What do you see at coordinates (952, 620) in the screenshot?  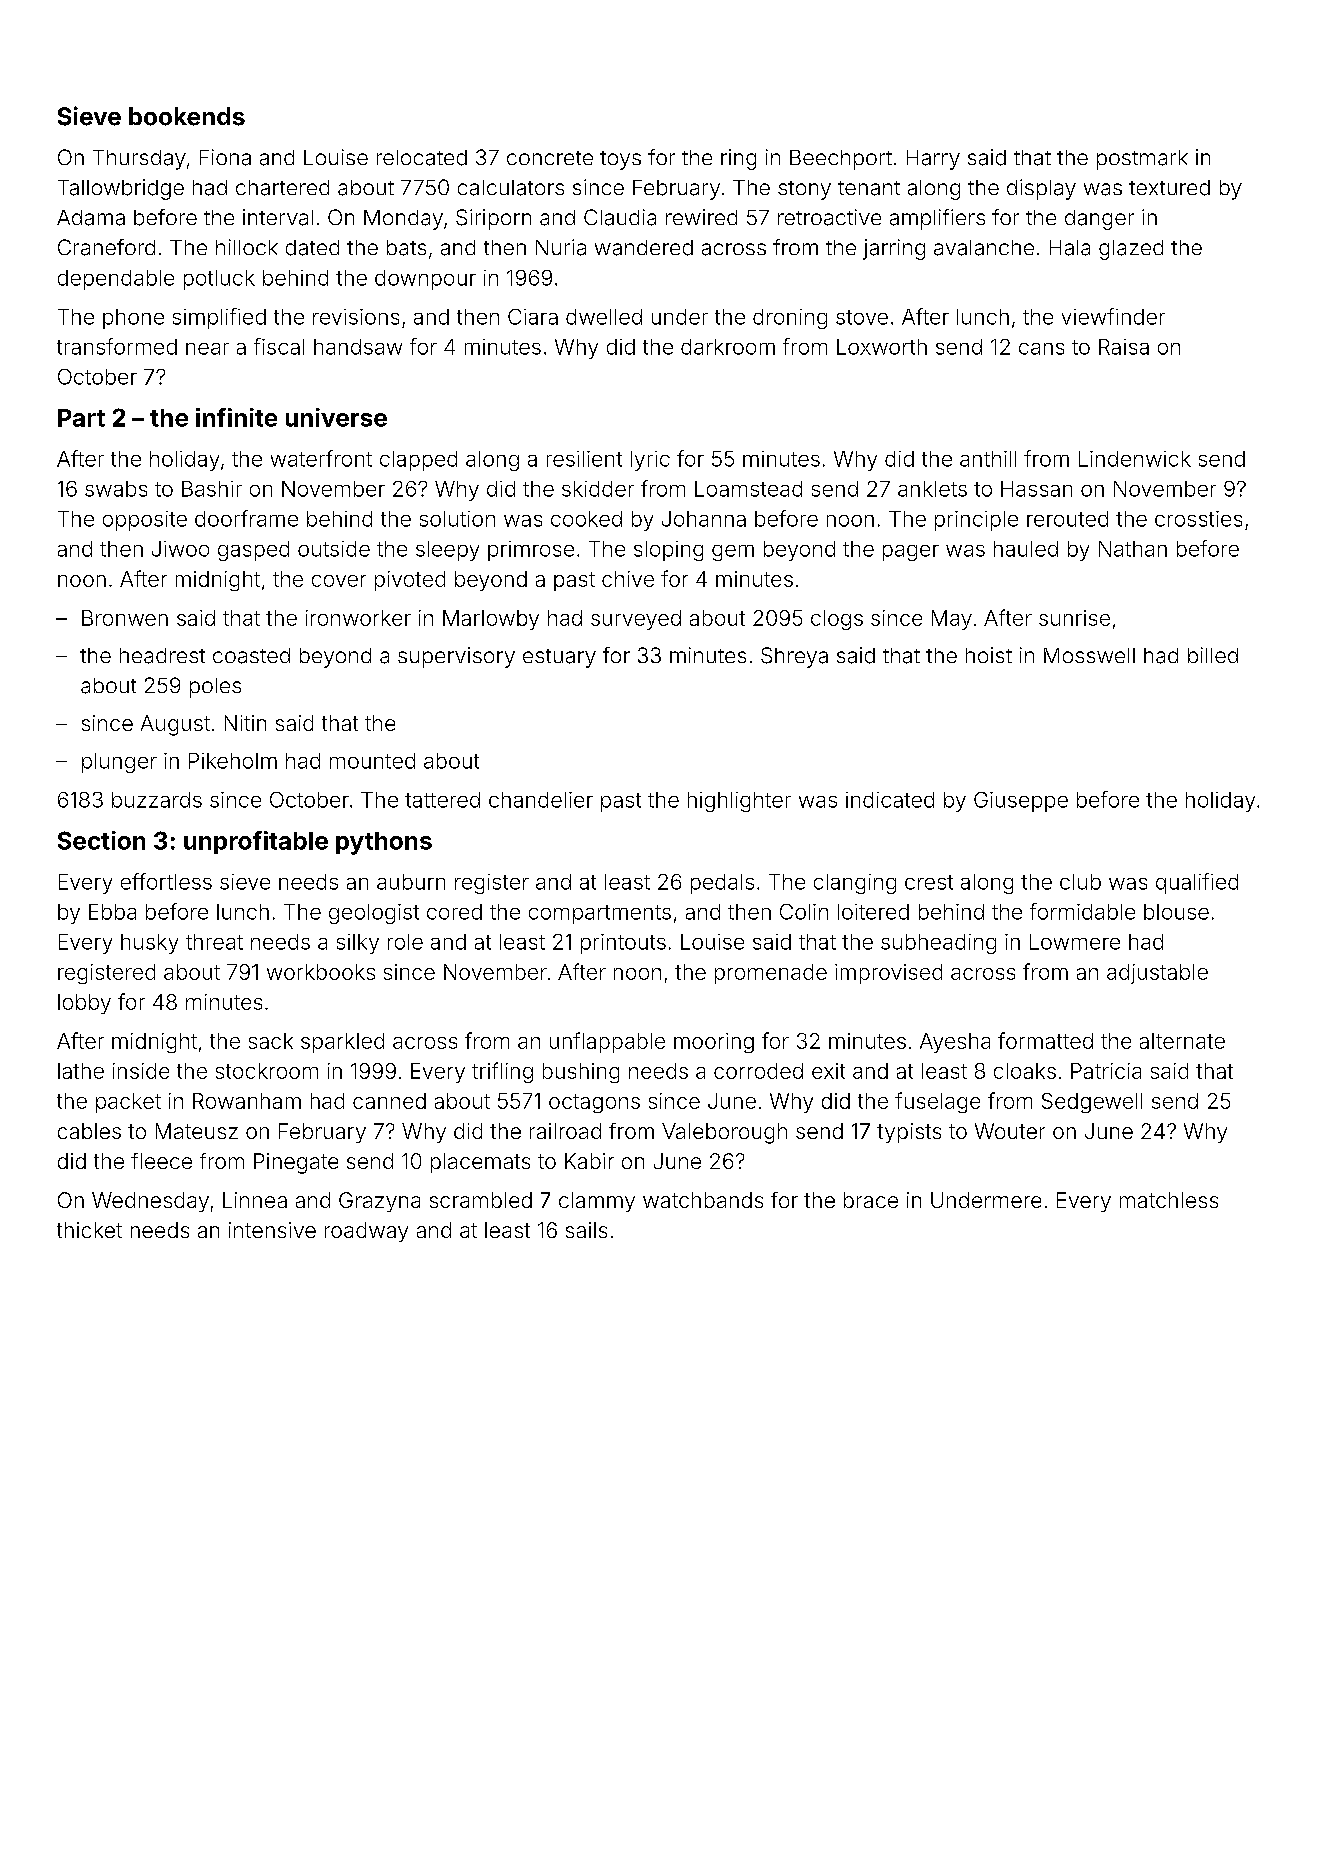 I see `May` at bounding box center [952, 620].
